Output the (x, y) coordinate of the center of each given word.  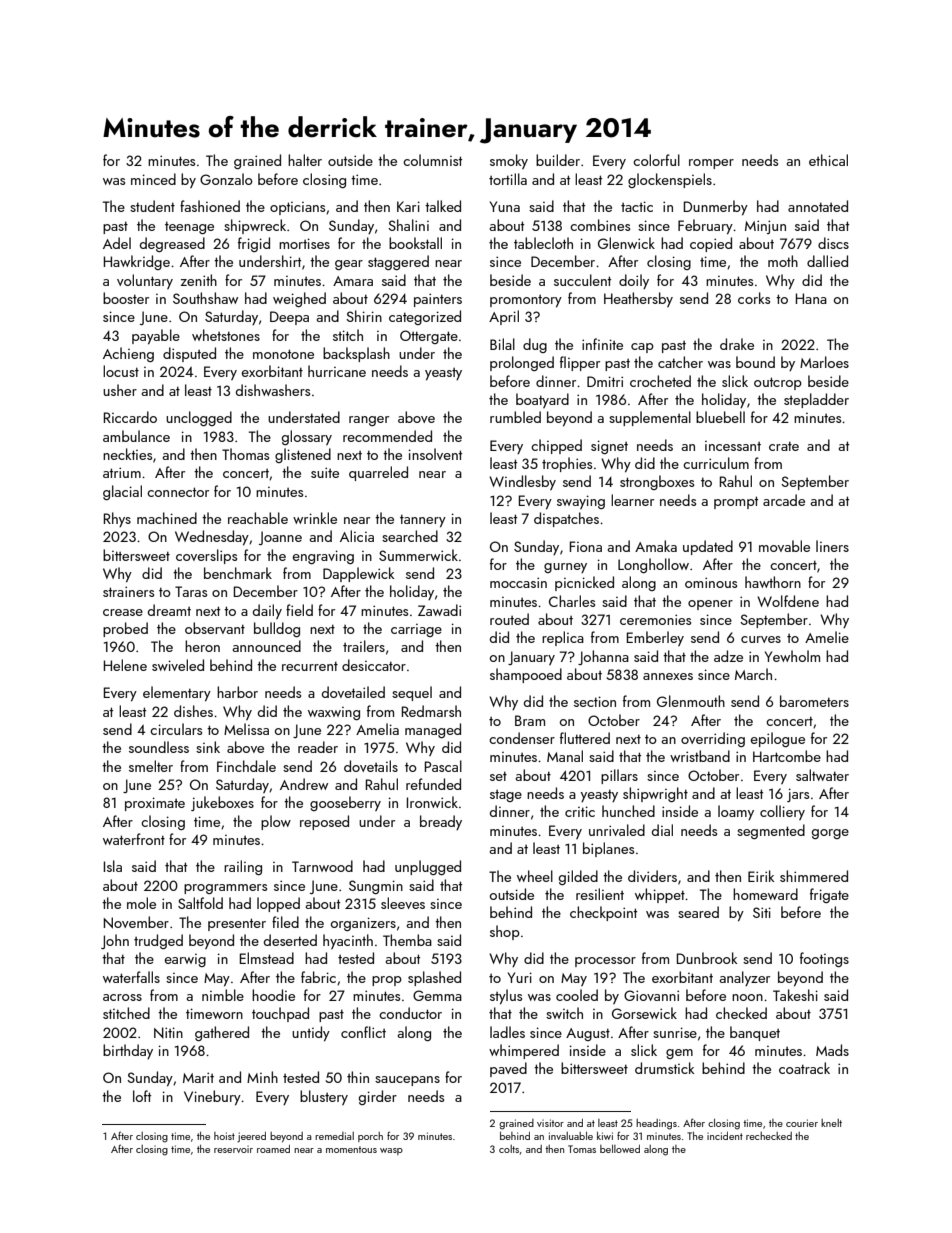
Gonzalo (226, 179)
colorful (656, 160)
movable (784, 546)
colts (509, 1149)
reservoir (233, 1149)
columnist (432, 160)
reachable (258, 518)
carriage (416, 630)
